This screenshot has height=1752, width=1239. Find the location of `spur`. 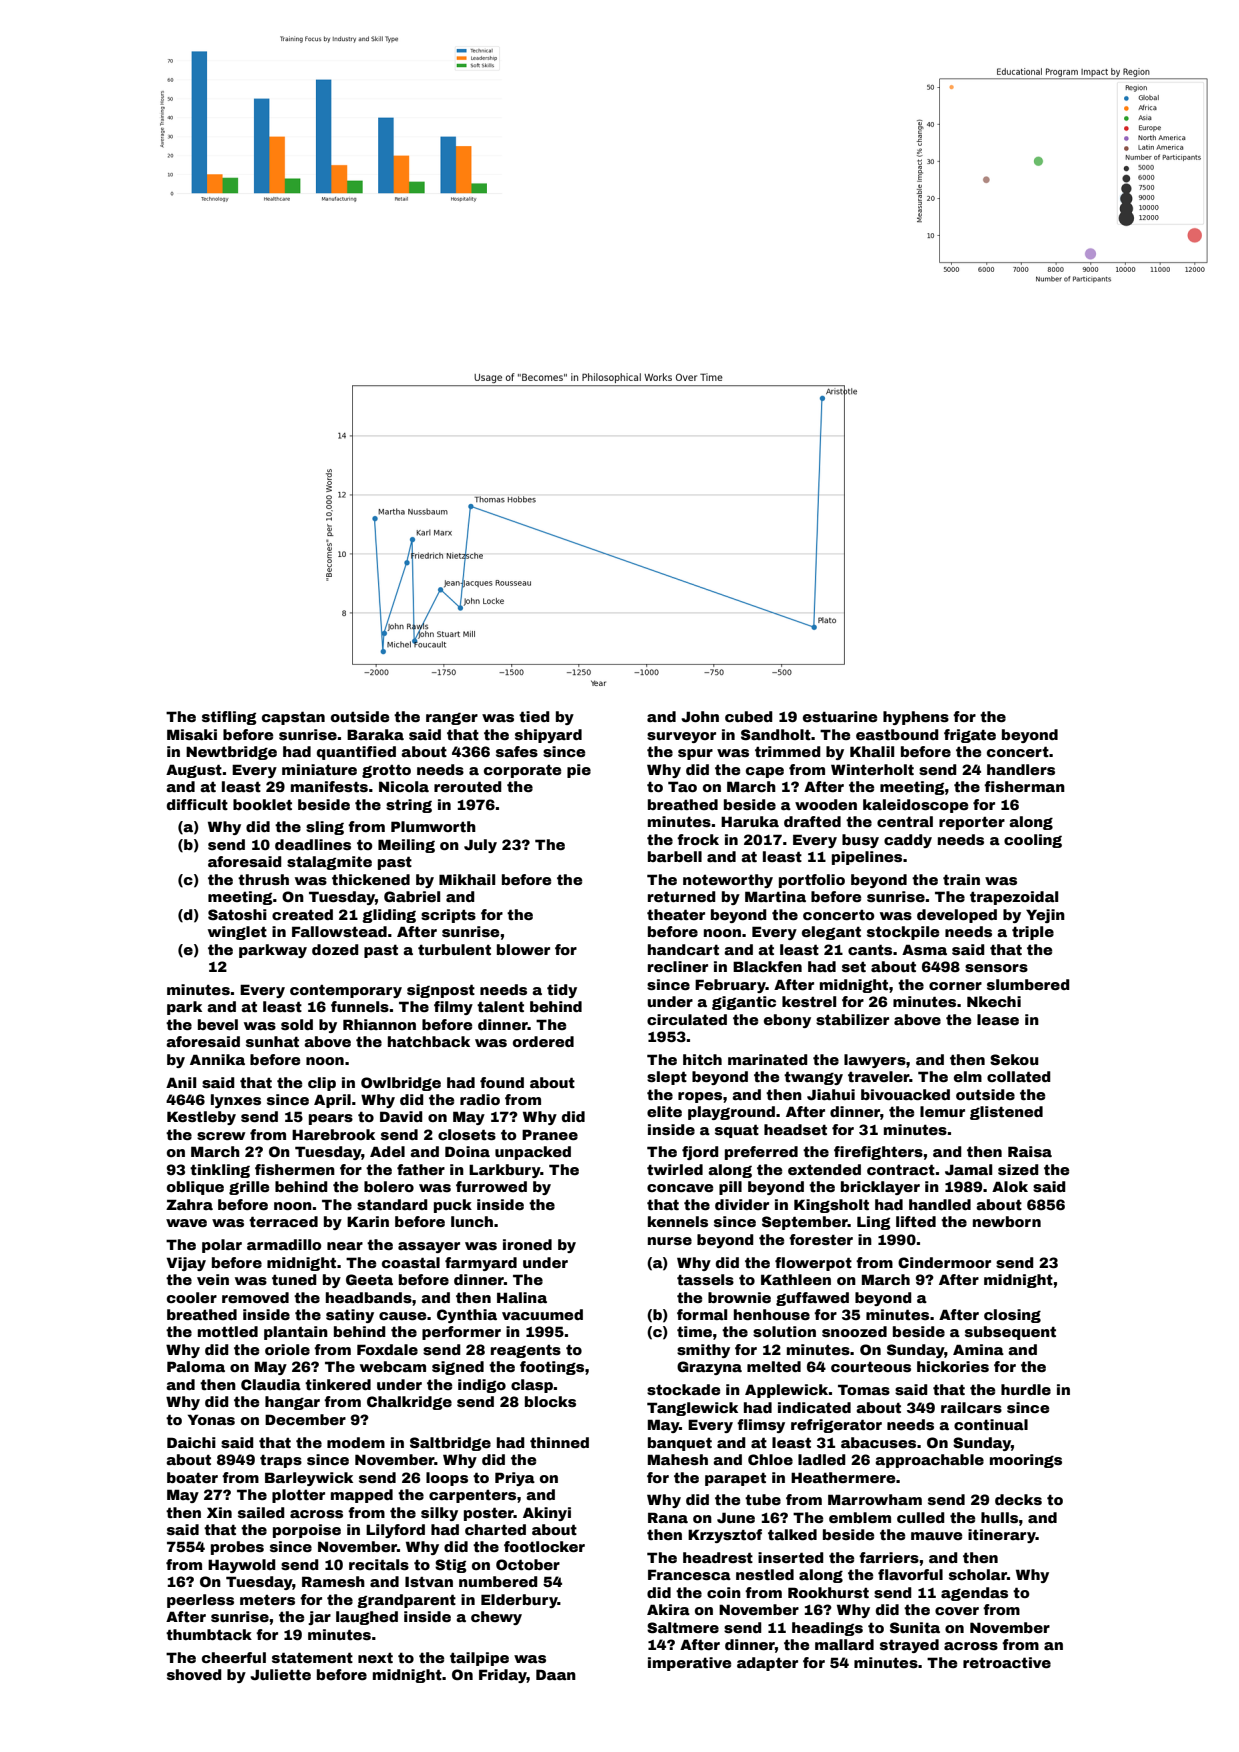

spur is located at coordinates (695, 754).
